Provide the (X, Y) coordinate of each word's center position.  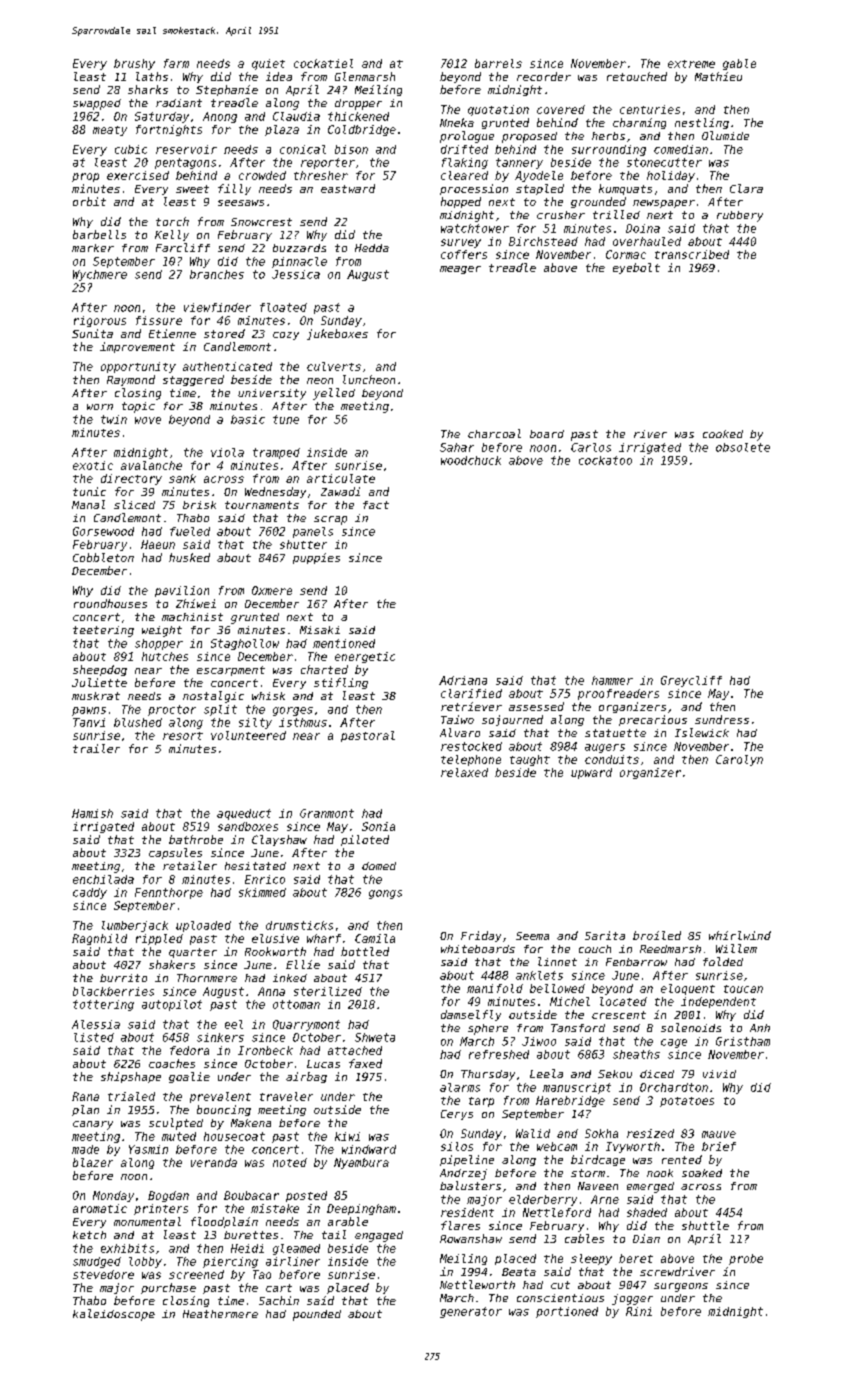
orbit (89, 201)
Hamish (92, 813)
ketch (89, 1235)
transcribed (692, 254)
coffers (464, 254)
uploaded (203, 926)
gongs (385, 894)
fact (376, 505)
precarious (653, 720)
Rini (639, 1311)
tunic (89, 491)
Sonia (378, 826)
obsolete (743, 447)
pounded (317, 1315)
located (623, 1001)
